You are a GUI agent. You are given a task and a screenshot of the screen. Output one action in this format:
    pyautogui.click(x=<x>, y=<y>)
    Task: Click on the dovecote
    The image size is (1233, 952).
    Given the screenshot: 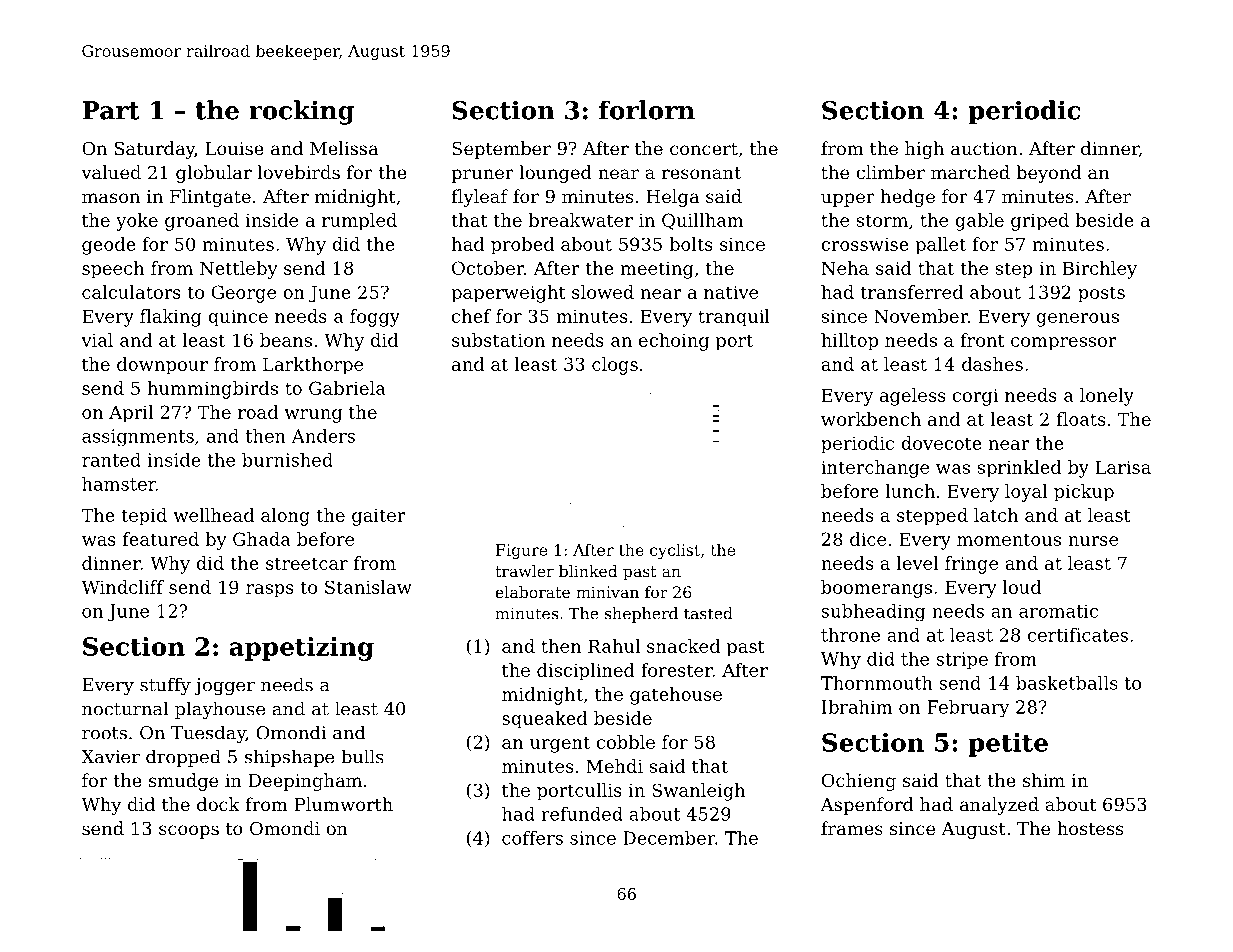 What is the action you would take?
    pyautogui.click(x=941, y=443)
